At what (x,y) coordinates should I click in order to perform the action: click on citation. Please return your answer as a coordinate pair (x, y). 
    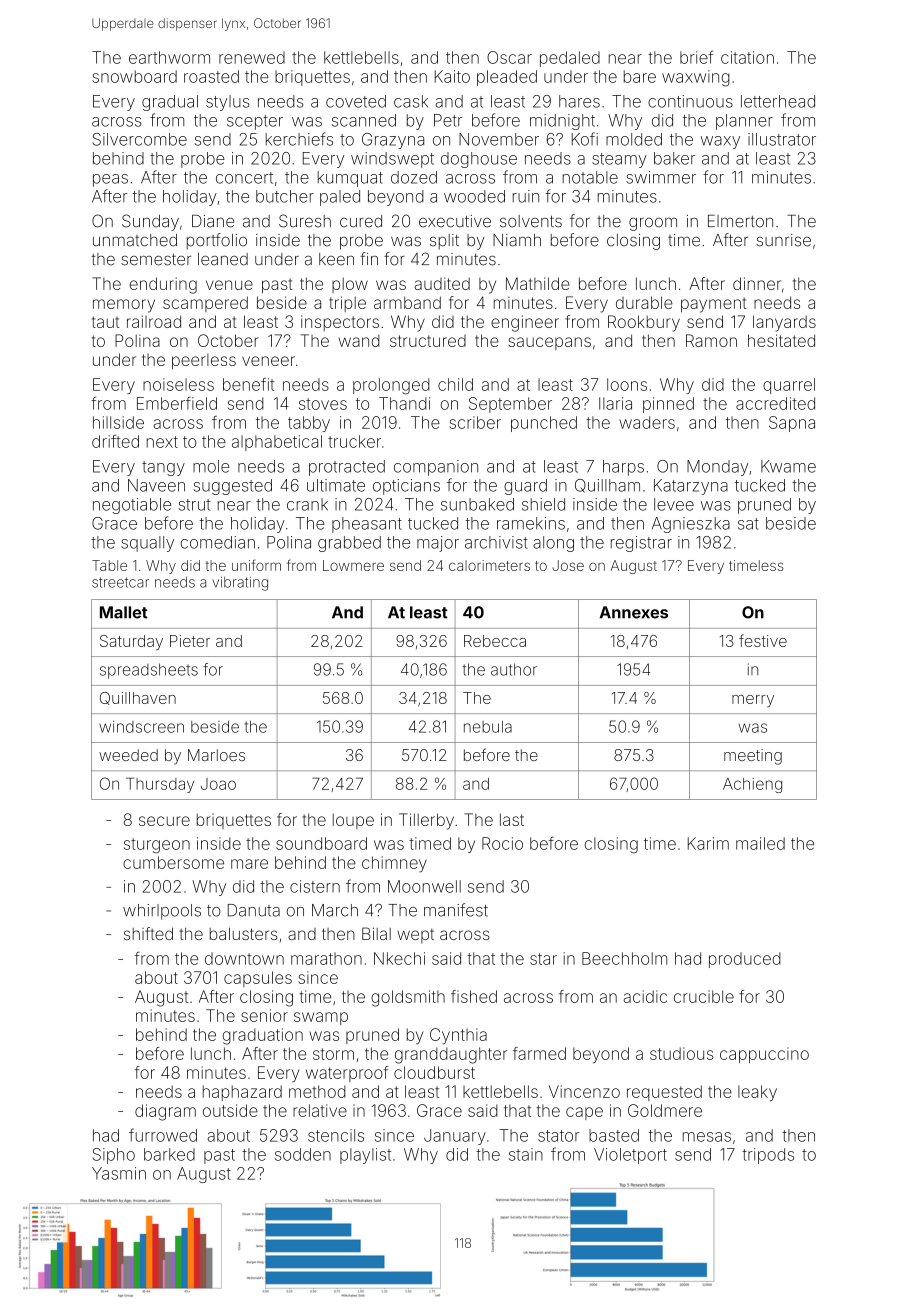
    Looking at the image, I should click on (747, 57).
